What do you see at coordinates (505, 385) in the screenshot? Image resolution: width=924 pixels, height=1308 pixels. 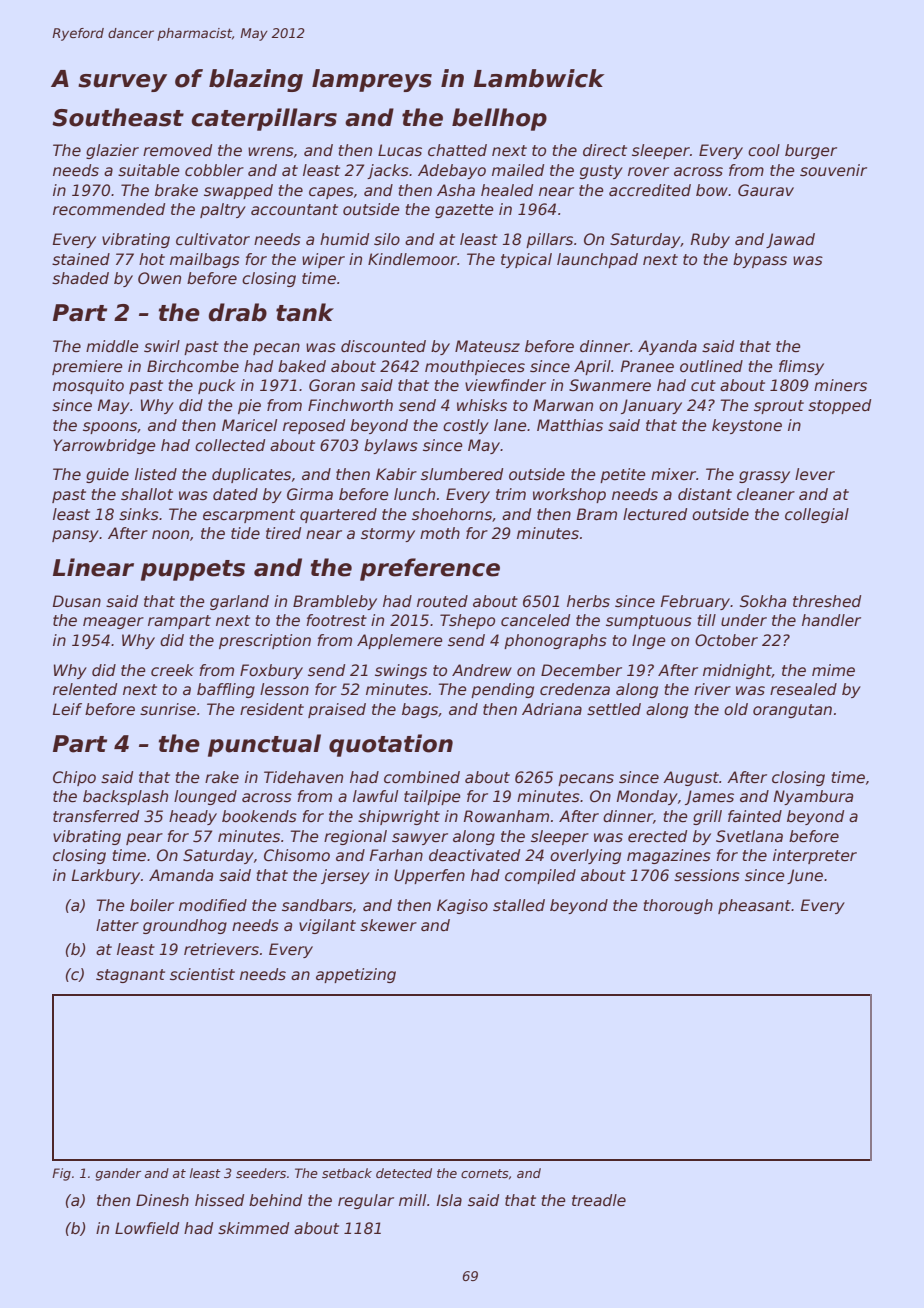 I see `viewfinder` at bounding box center [505, 385].
